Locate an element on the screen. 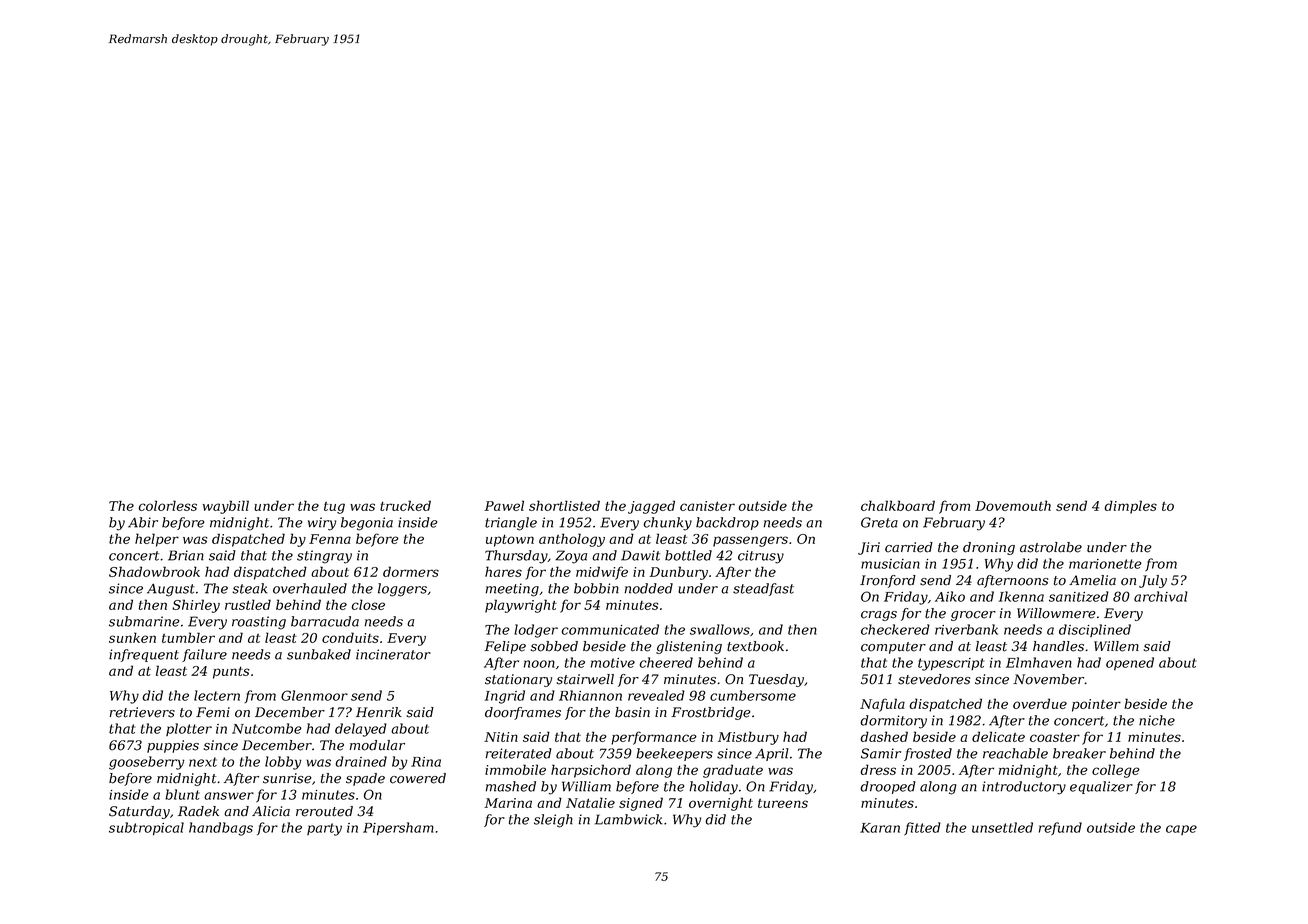 The image size is (1308, 924). Pipersham is located at coordinates (398, 828).
